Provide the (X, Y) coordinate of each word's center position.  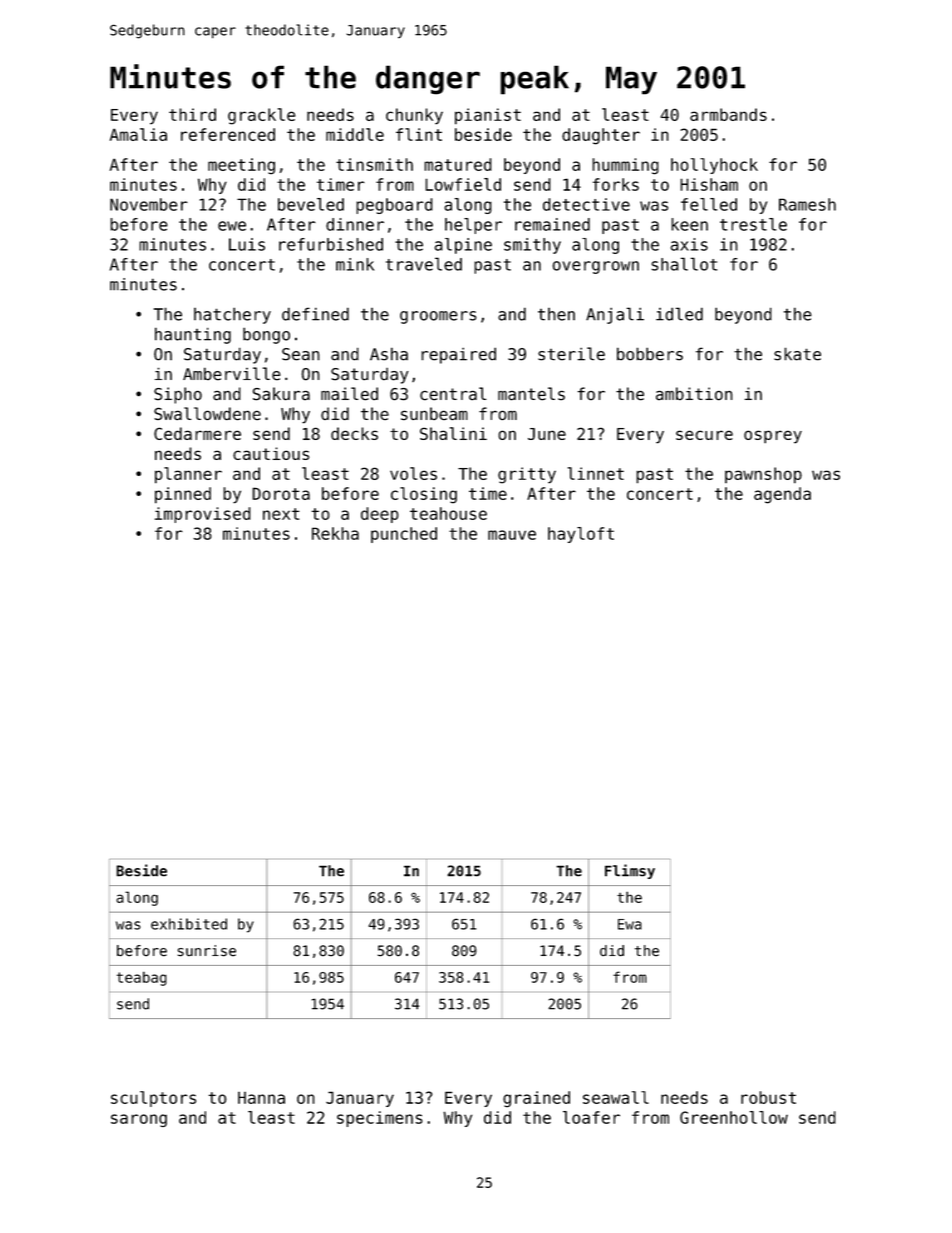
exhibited (189, 924)
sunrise (207, 951)
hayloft (581, 535)
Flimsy (630, 871)
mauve (512, 535)
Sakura (281, 394)
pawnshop (763, 475)
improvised (203, 515)
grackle (262, 116)
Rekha (335, 533)
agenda (782, 495)
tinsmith (374, 164)
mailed (349, 394)
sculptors (153, 1099)
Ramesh (807, 204)
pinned (183, 495)
